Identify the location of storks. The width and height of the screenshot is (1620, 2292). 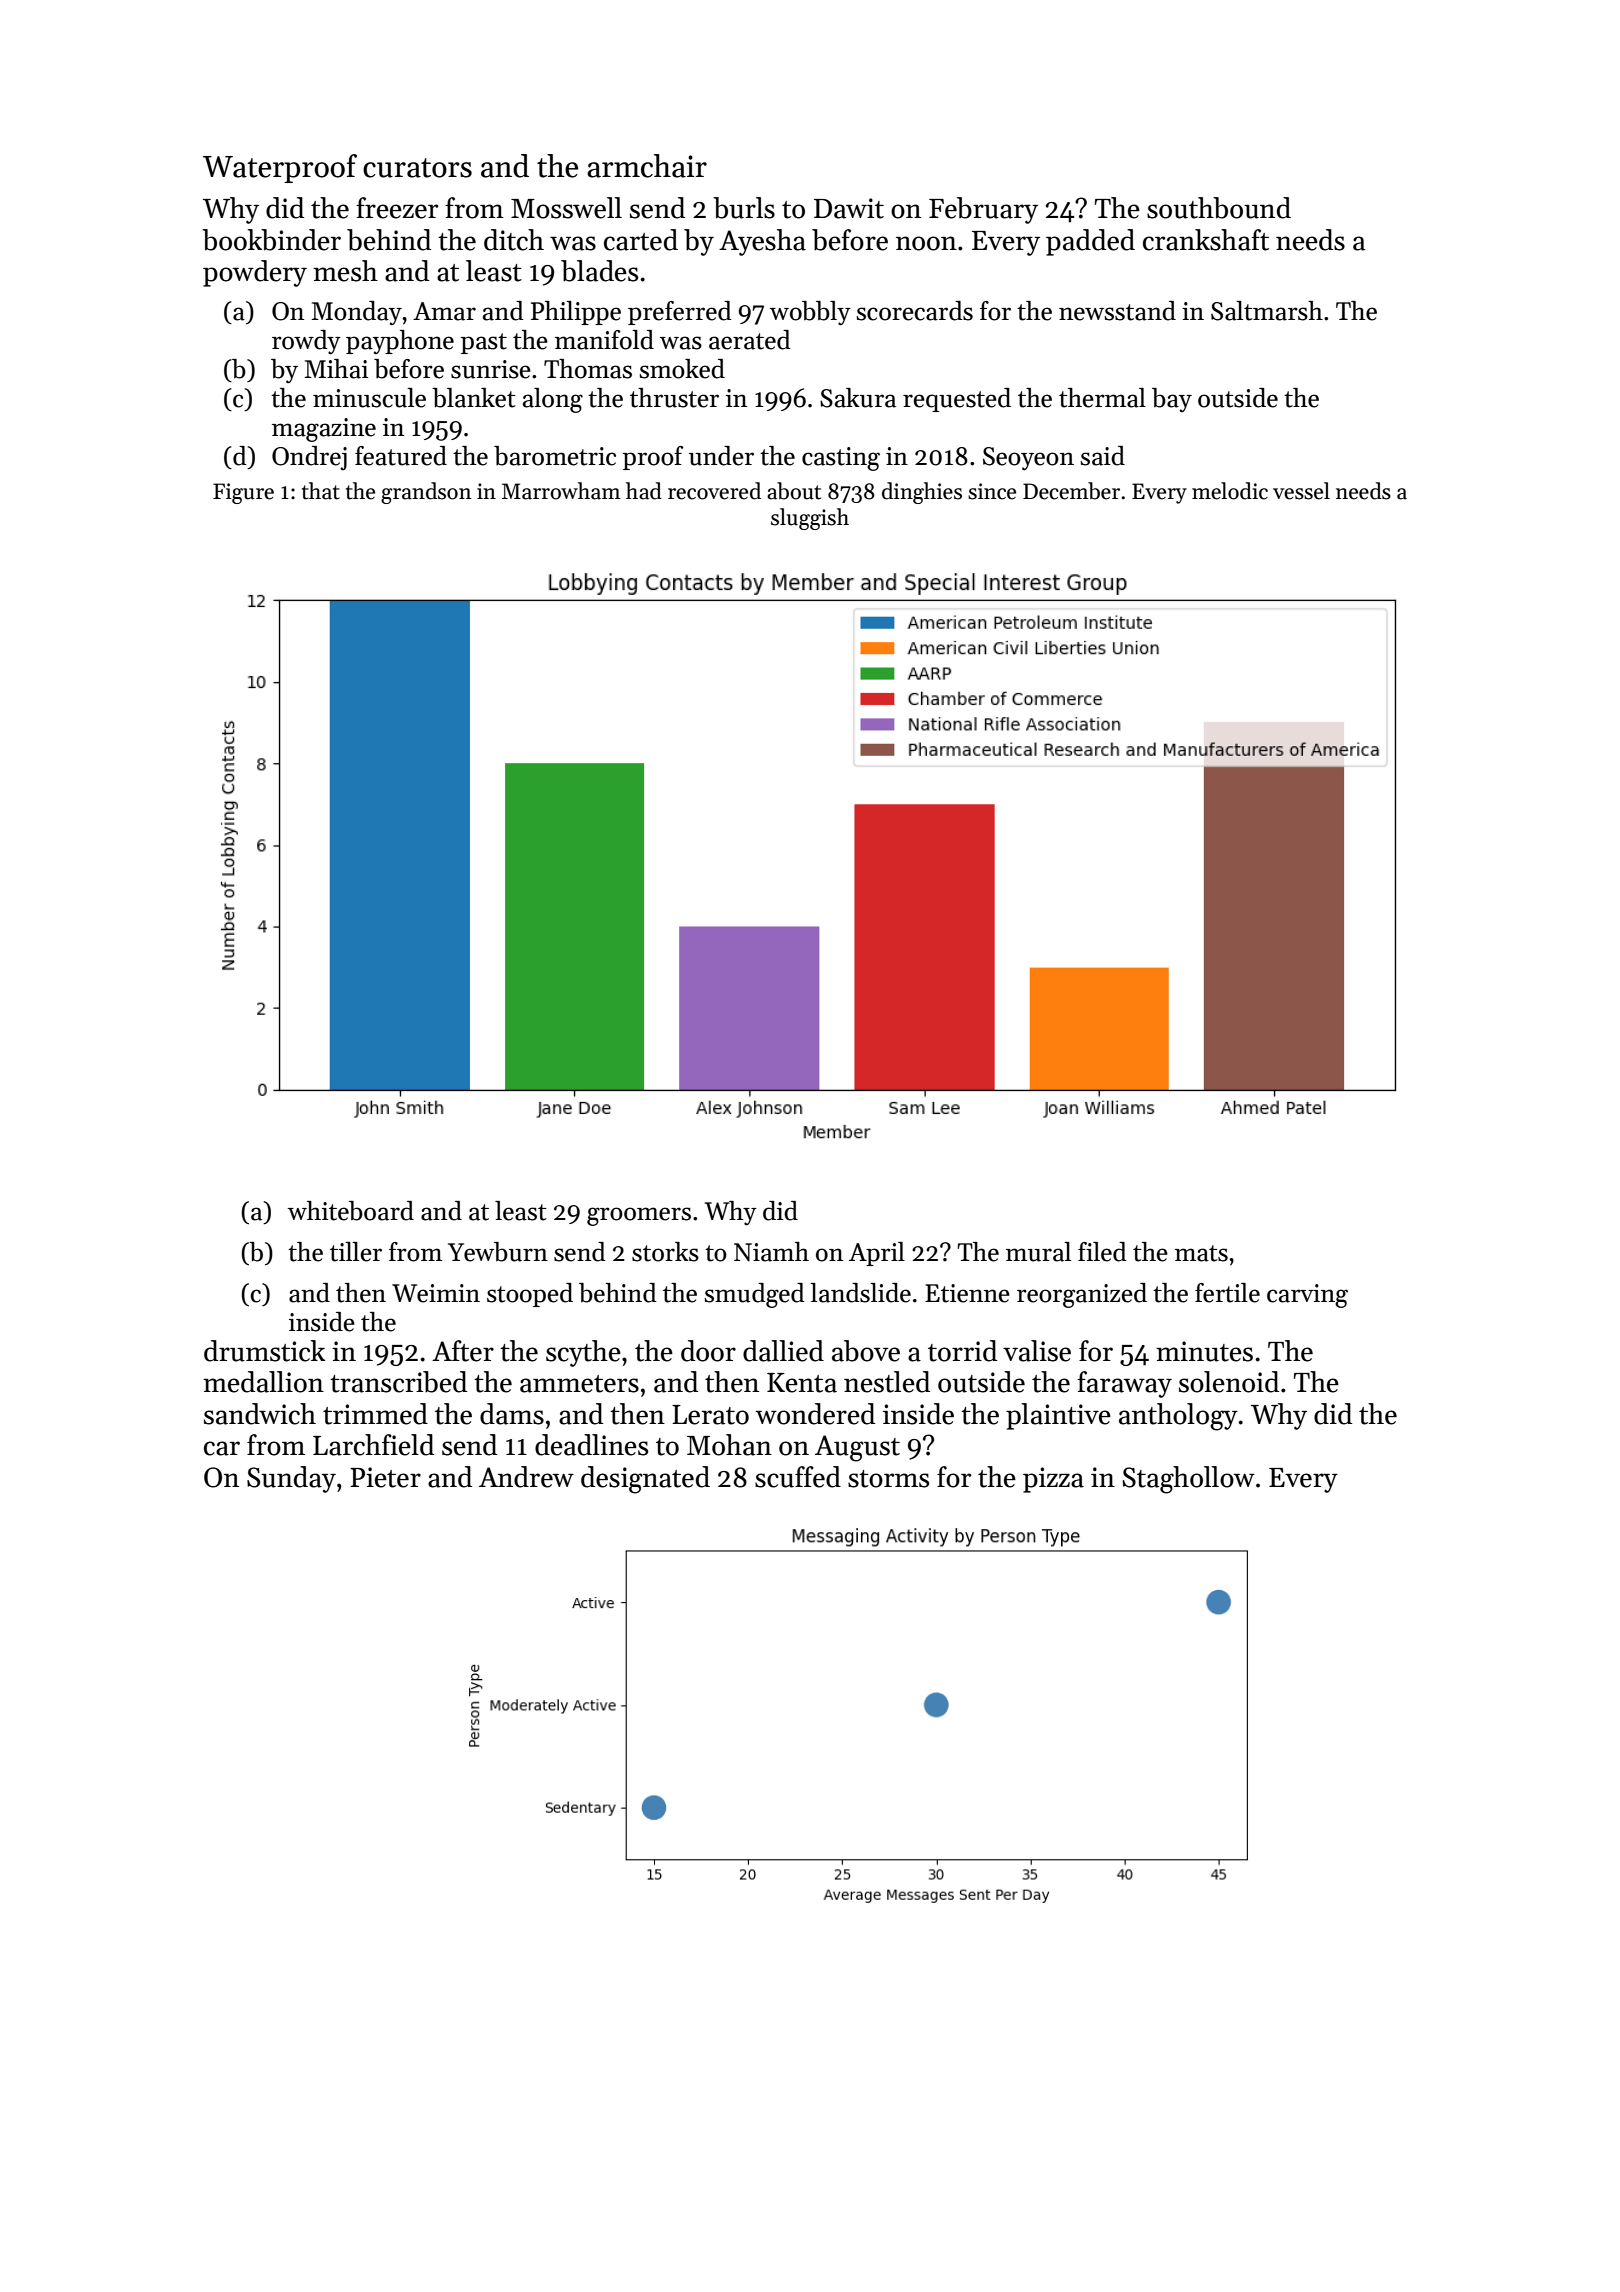
(665, 1252).
